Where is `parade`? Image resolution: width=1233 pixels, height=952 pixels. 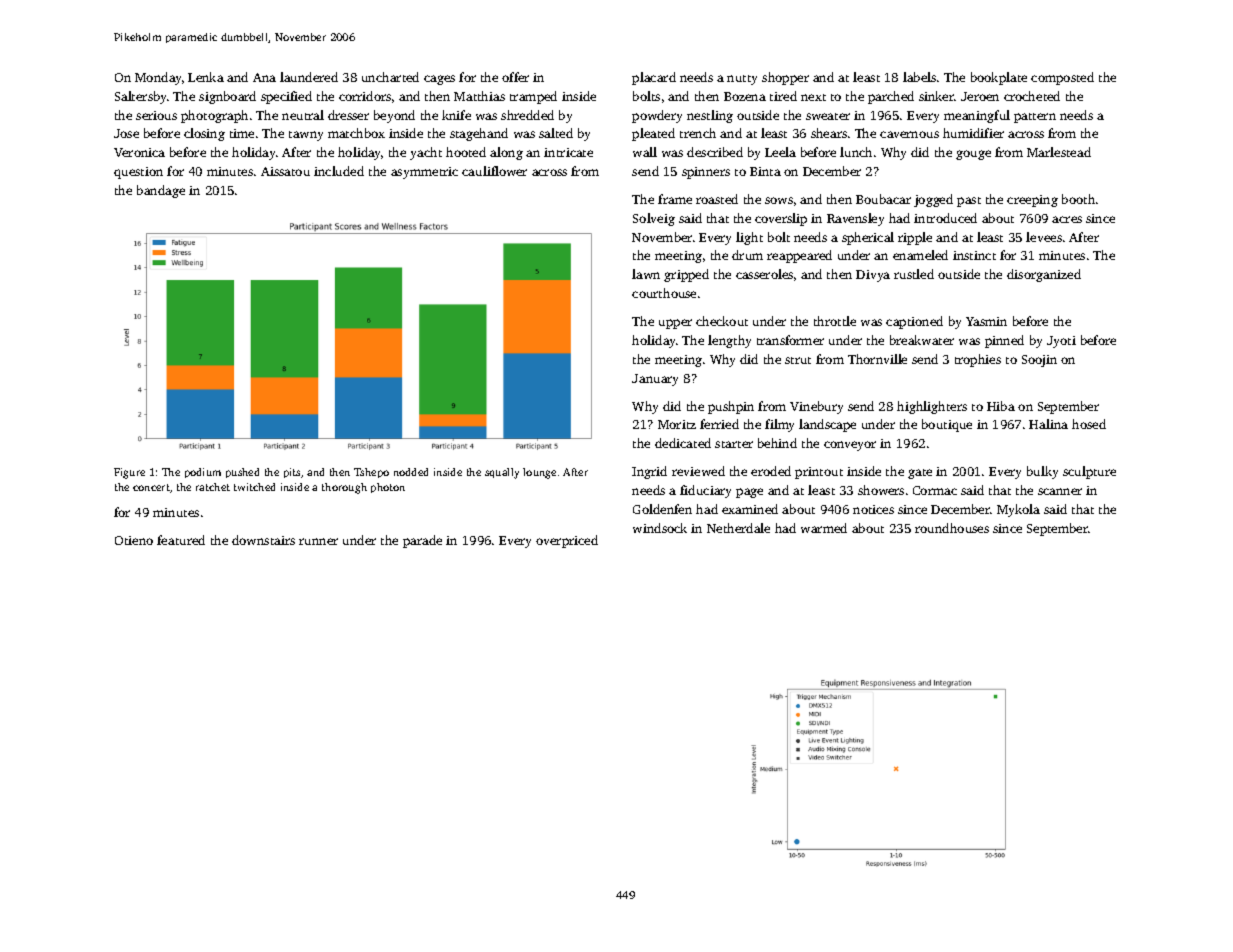
parade is located at coordinates (422, 541).
